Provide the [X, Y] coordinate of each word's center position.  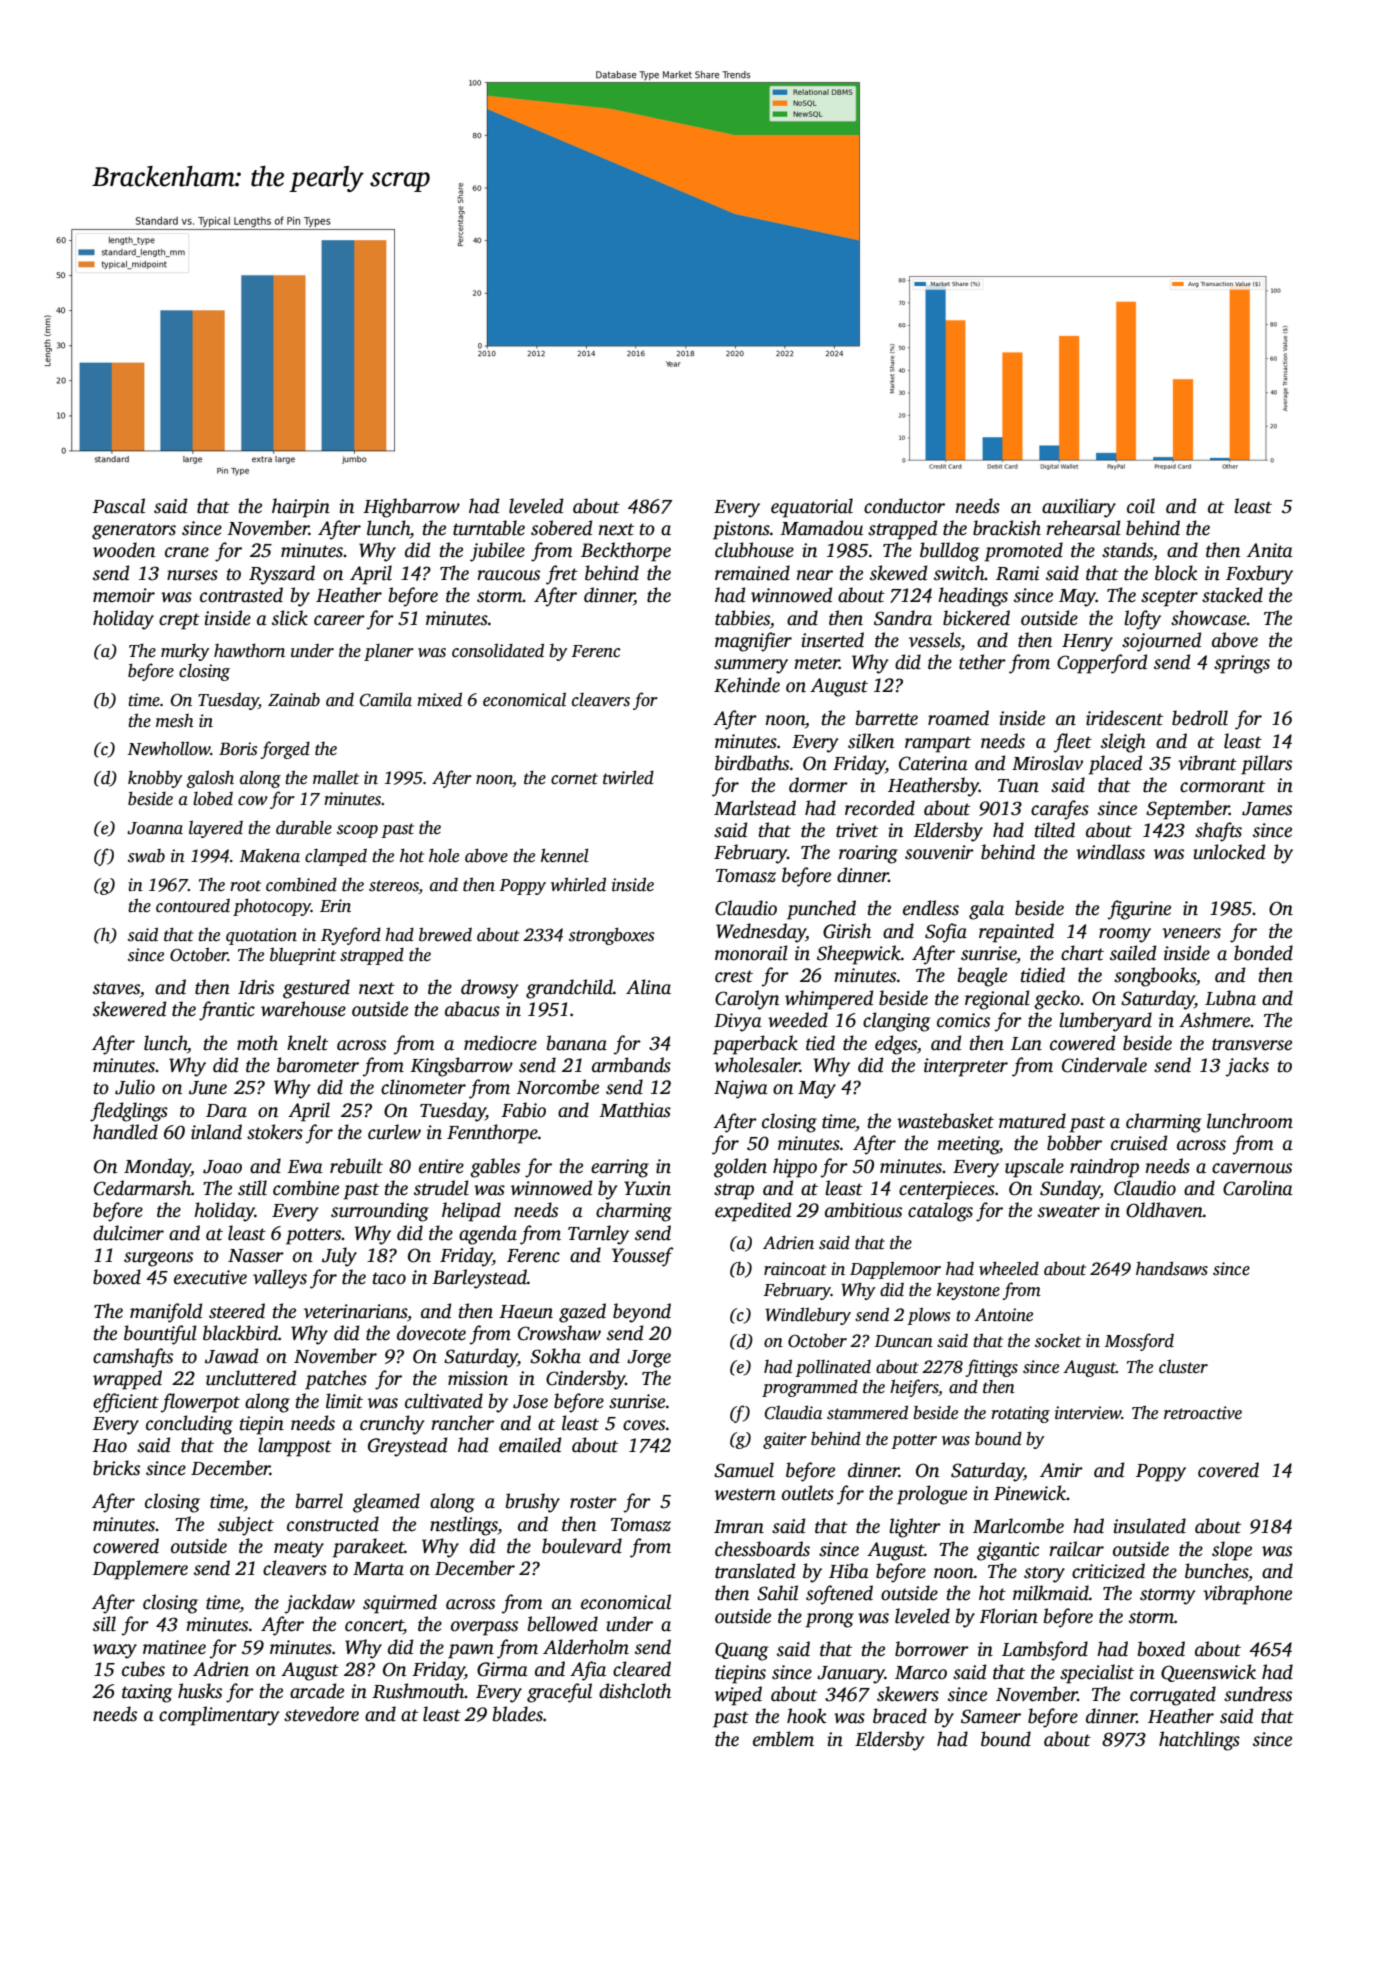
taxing [147, 1693]
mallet [336, 777]
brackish [1007, 528]
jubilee [497, 552]
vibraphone [1247, 1595]
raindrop [1104, 1168]
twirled [628, 777]
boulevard [582, 1546]
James [1267, 809]
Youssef [643, 1257]
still [252, 1188]
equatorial [812, 508]
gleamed [386, 1503]
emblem [783, 1739]
